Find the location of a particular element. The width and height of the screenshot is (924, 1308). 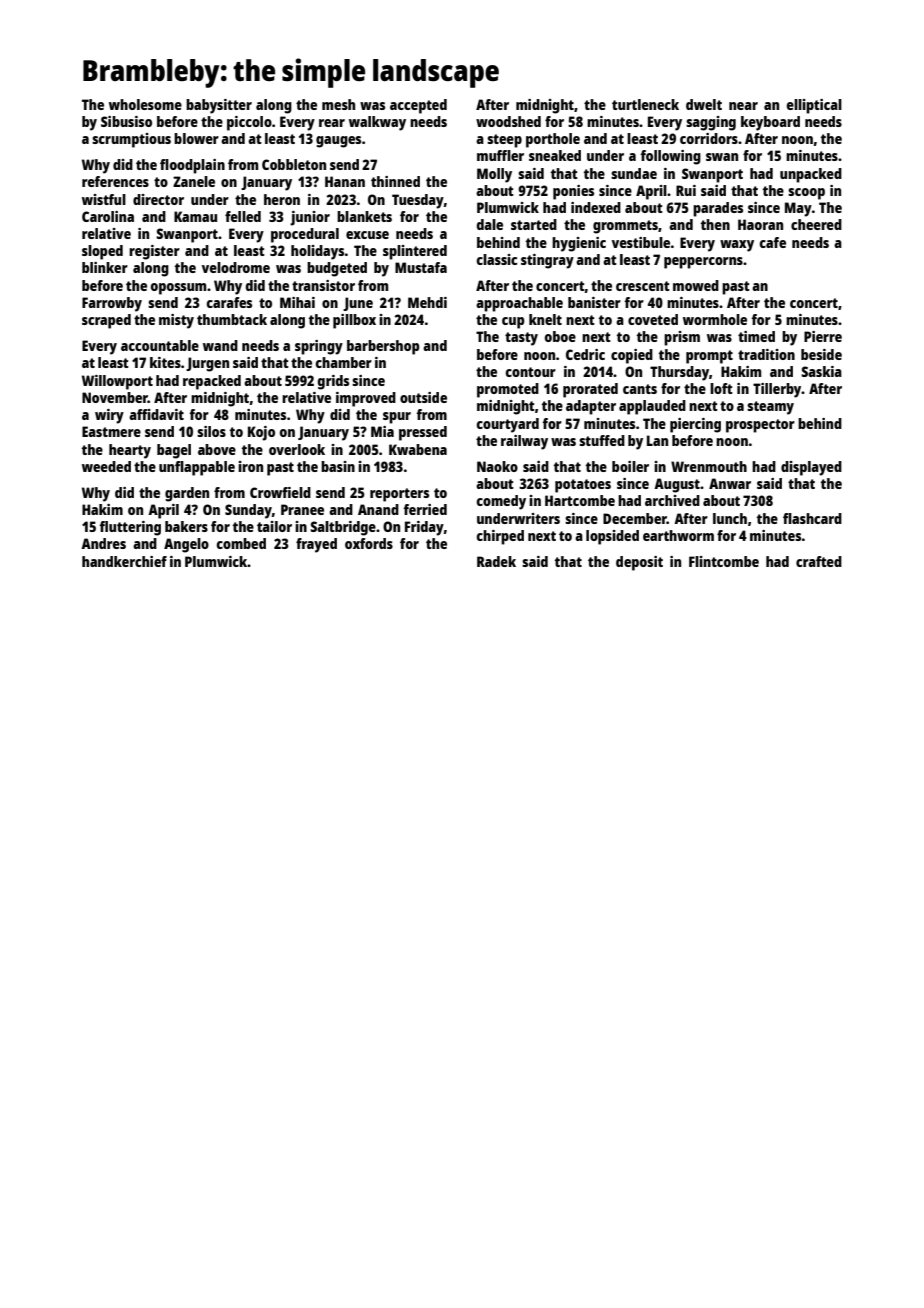

banister is located at coordinates (594, 302).
